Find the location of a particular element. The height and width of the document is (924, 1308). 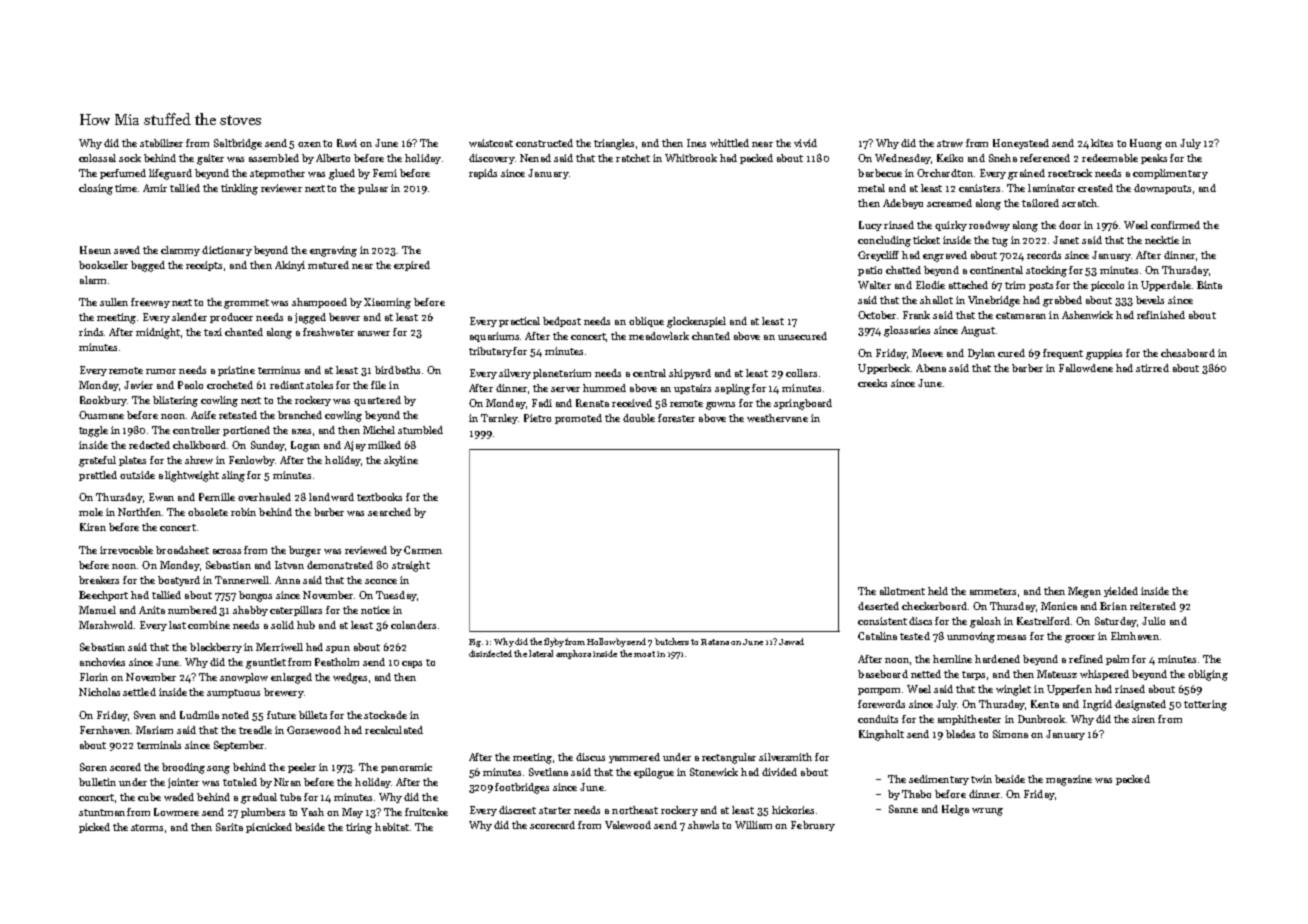

Pietro is located at coordinates (537, 418).
